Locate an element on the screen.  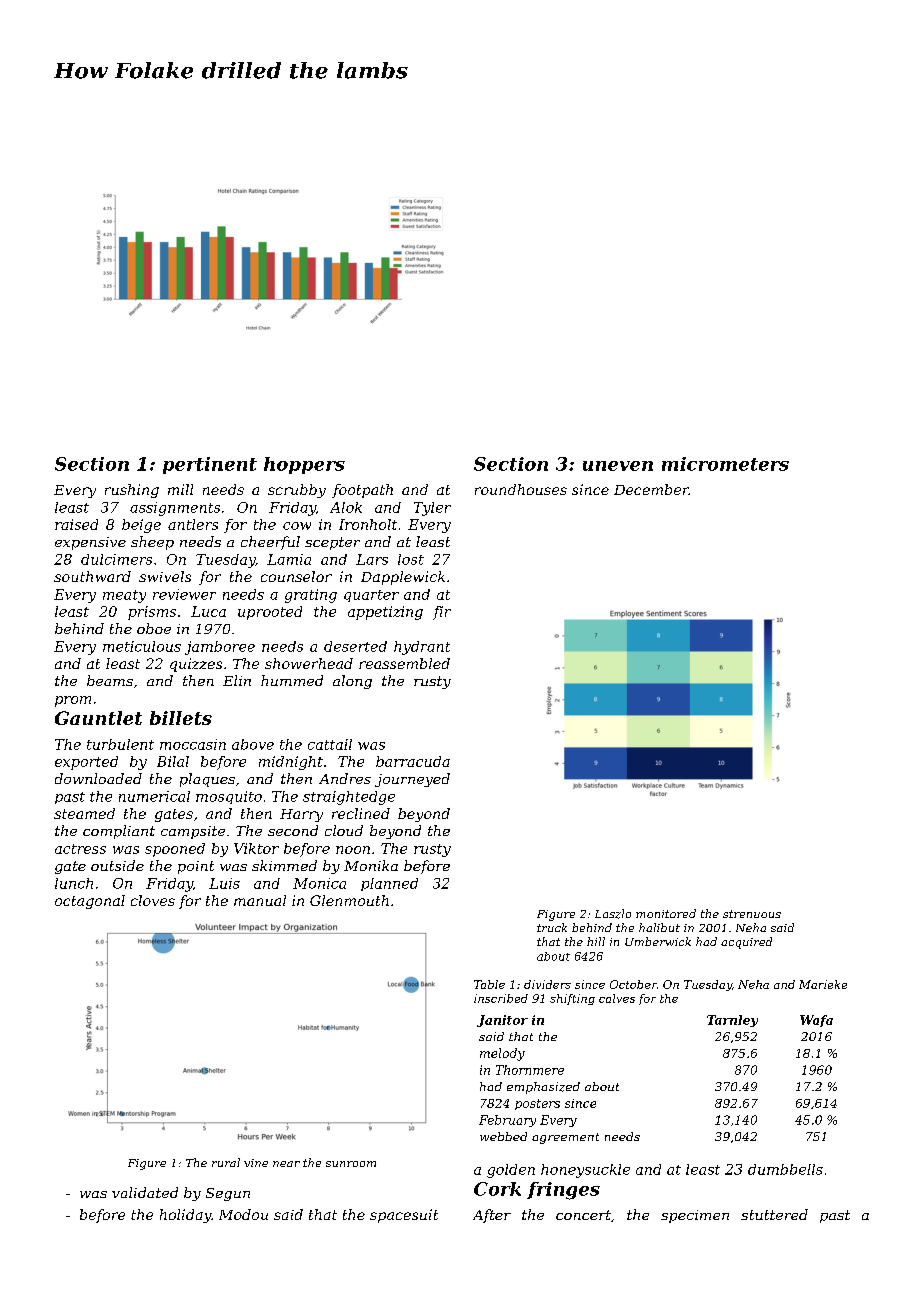
reassembled is located at coordinates (404, 663).
